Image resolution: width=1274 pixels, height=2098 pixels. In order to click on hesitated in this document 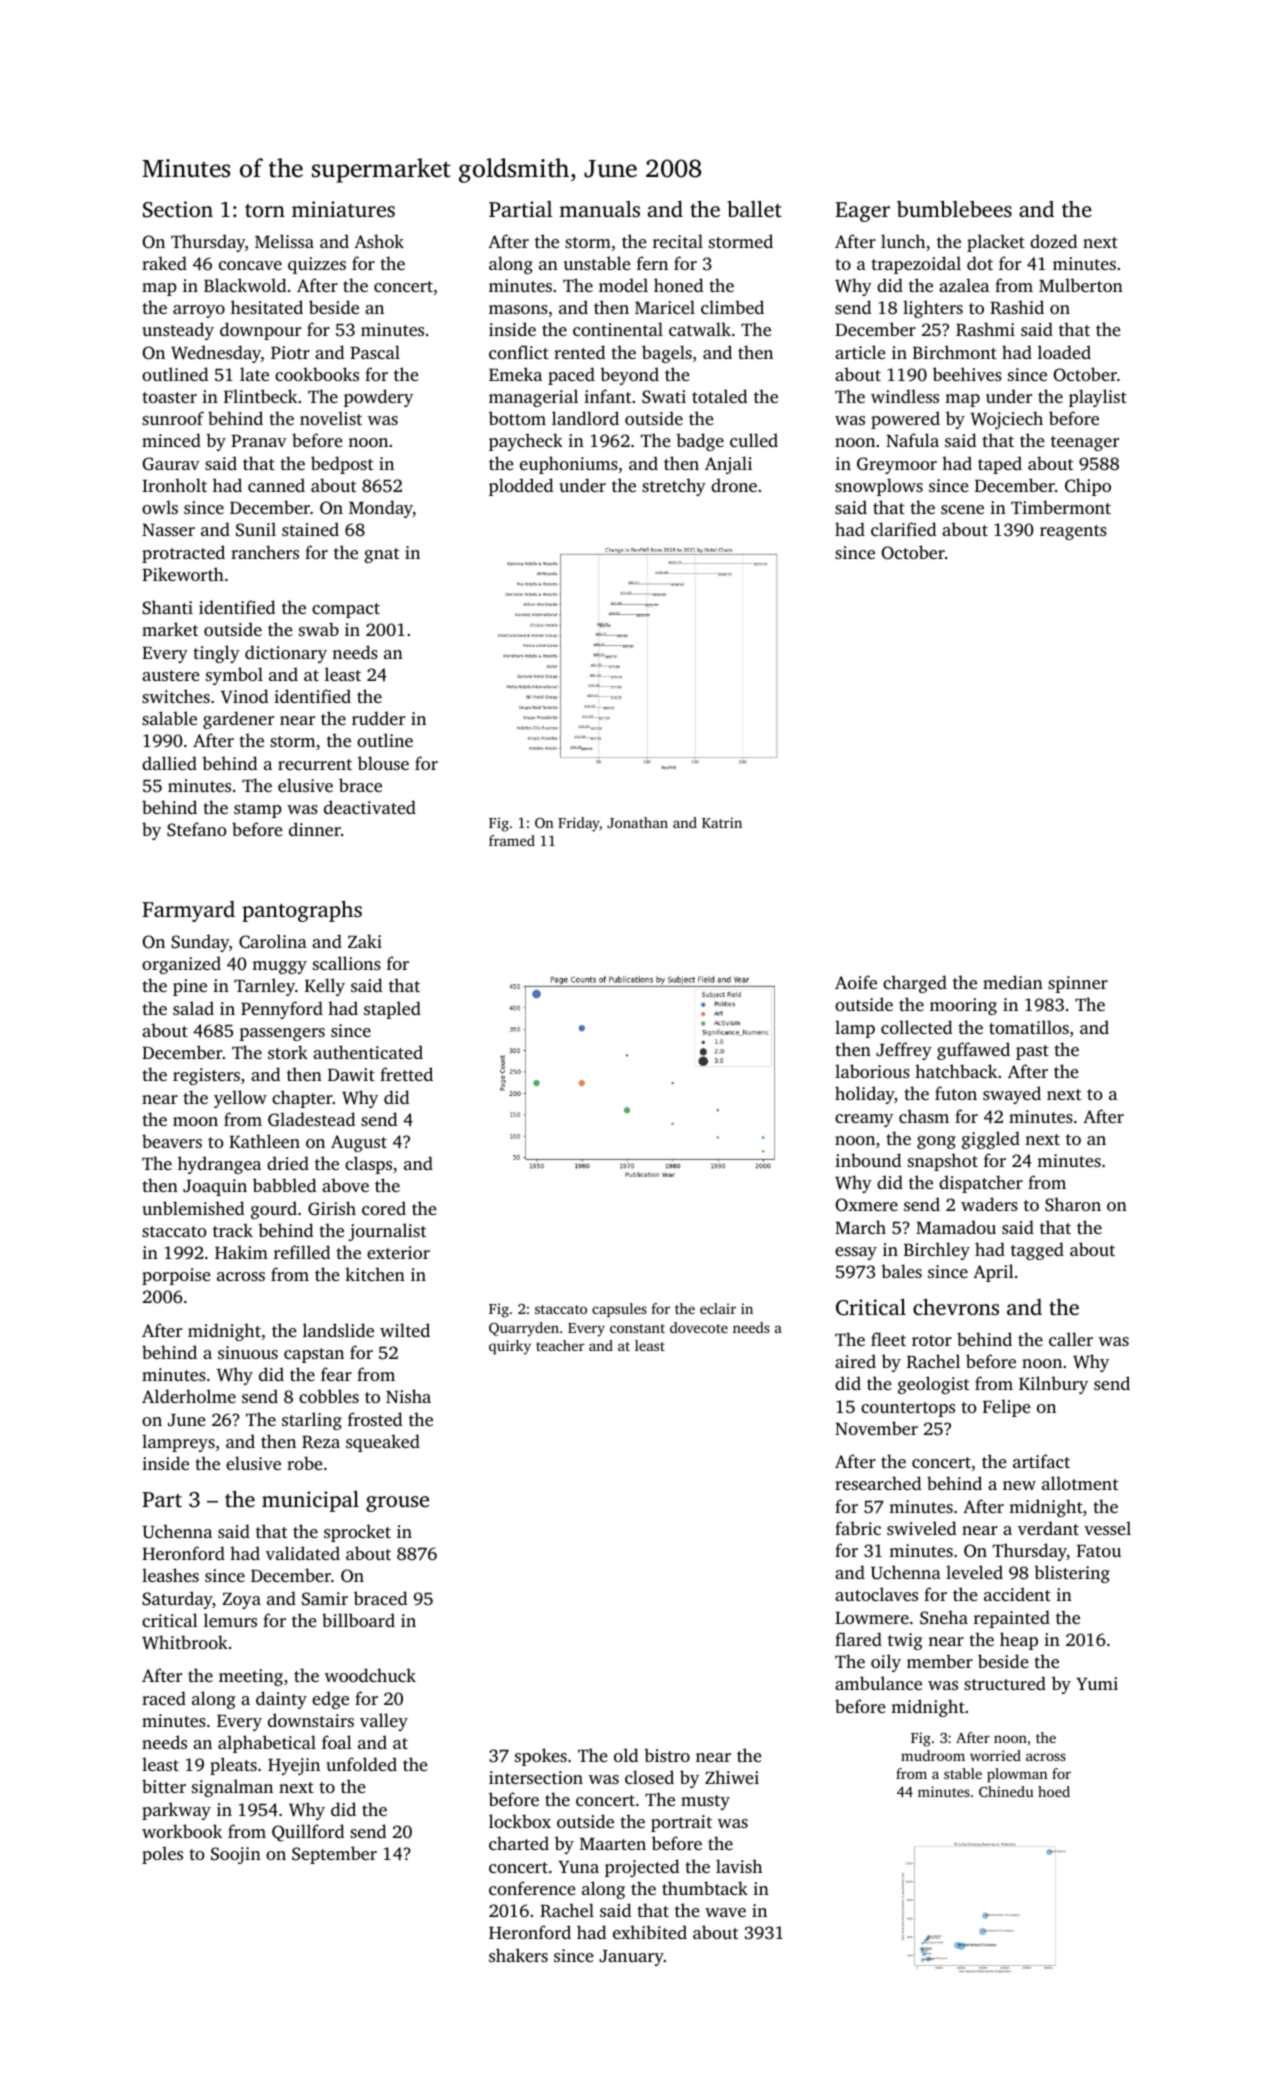, I will do `click(267, 307)`.
